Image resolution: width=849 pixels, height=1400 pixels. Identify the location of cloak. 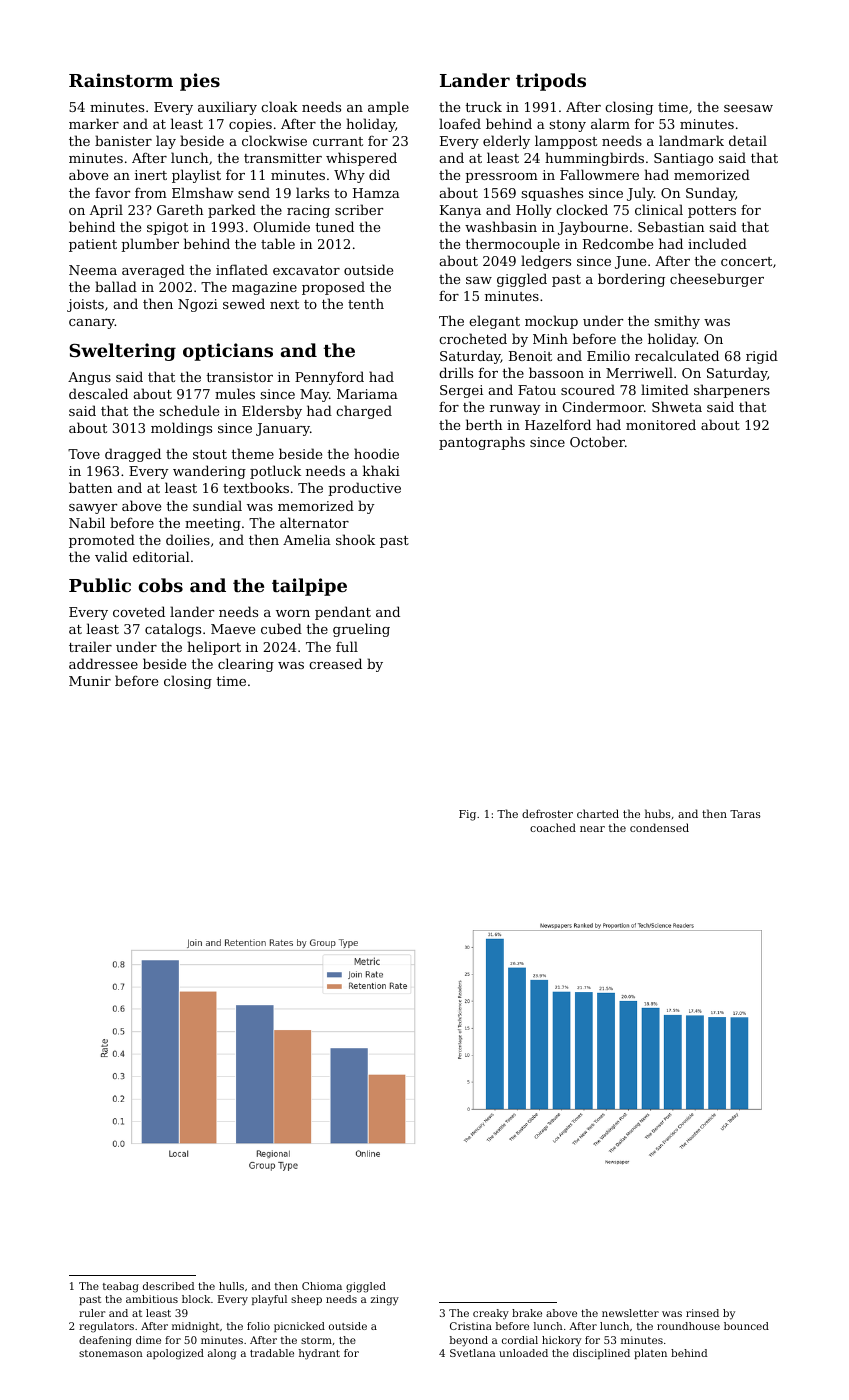
(279, 106).
